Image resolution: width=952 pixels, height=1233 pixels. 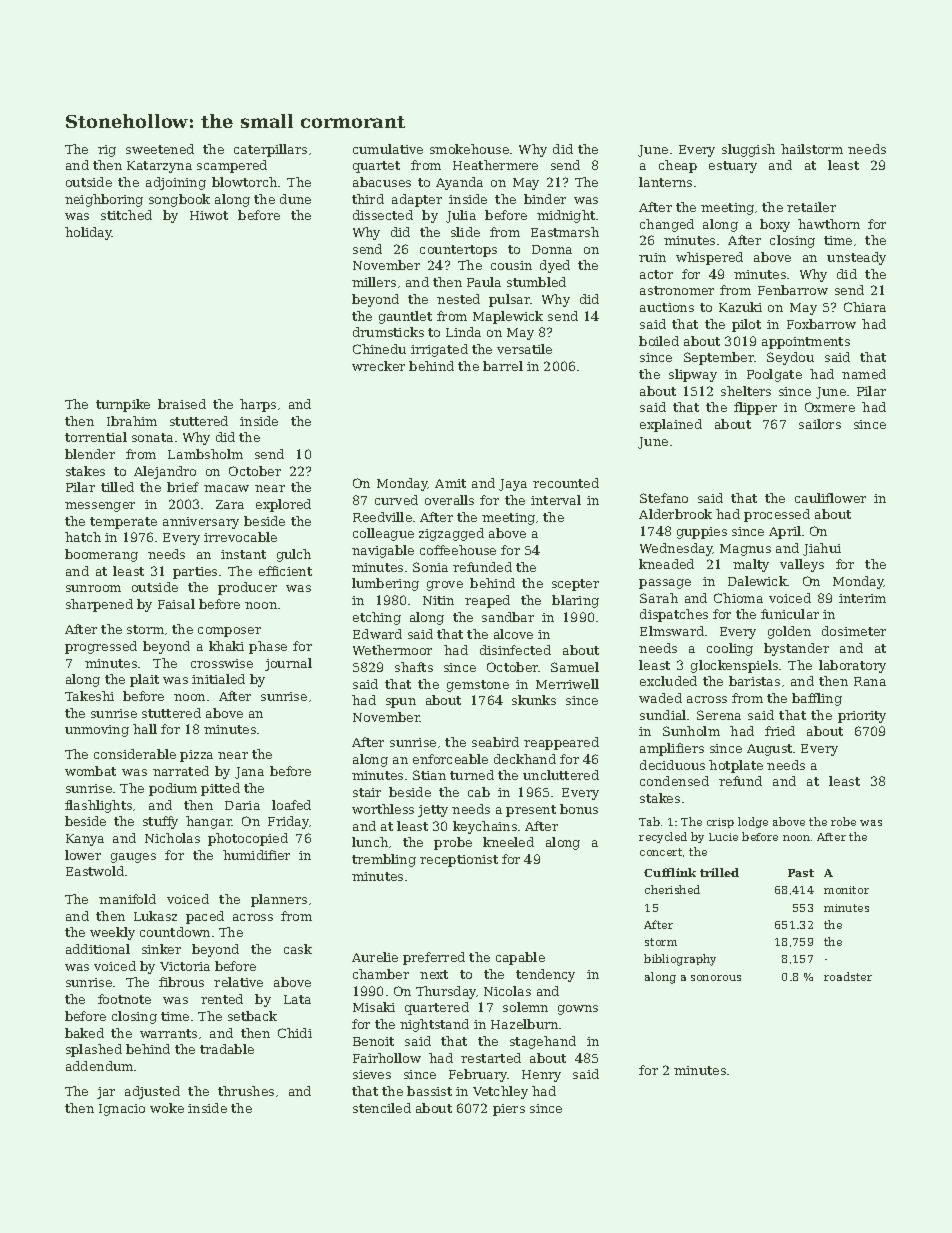 I want to click on priority, so click(x=862, y=717).
